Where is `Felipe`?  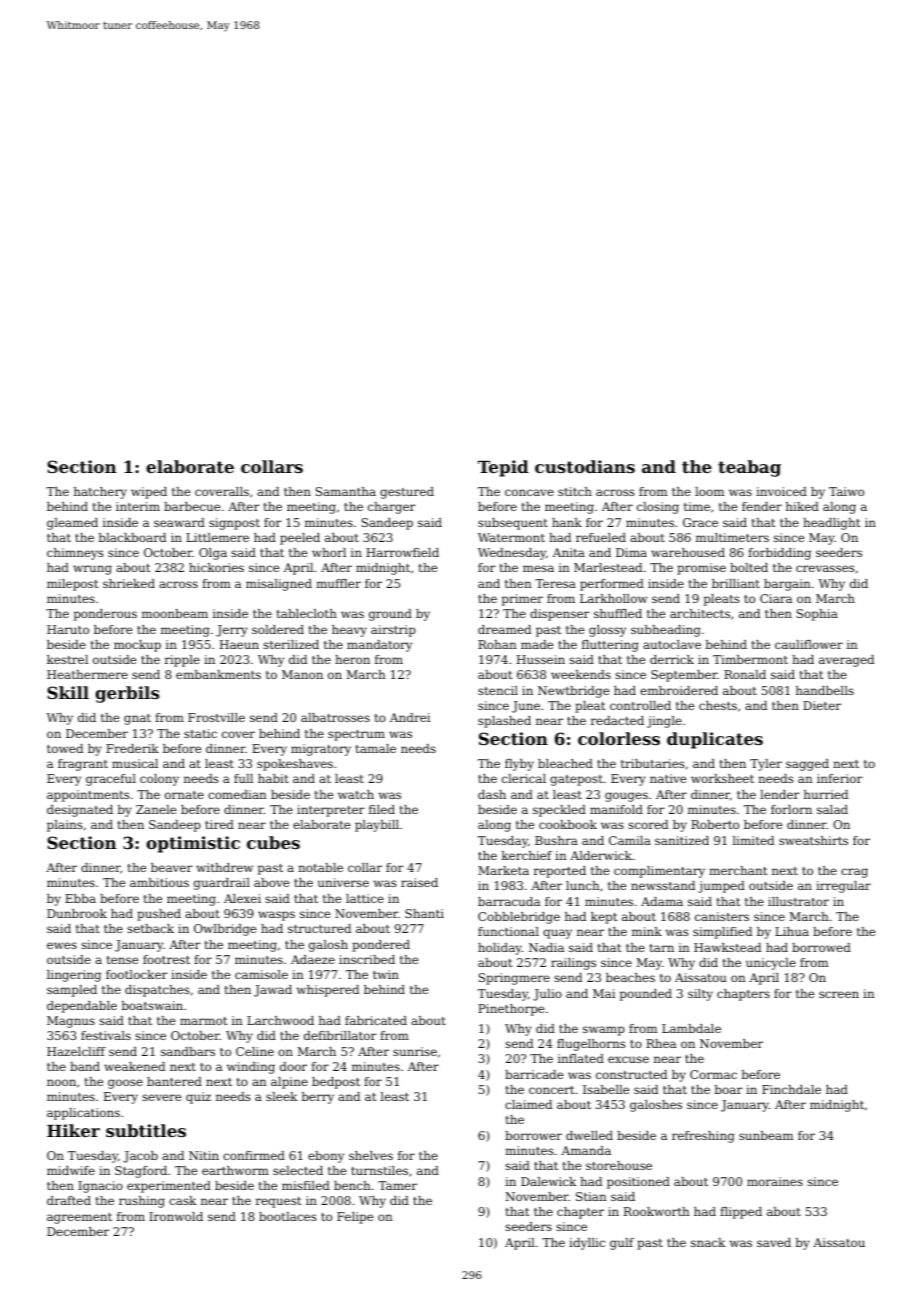 Felipe is located at coordinates (355, 1218).
